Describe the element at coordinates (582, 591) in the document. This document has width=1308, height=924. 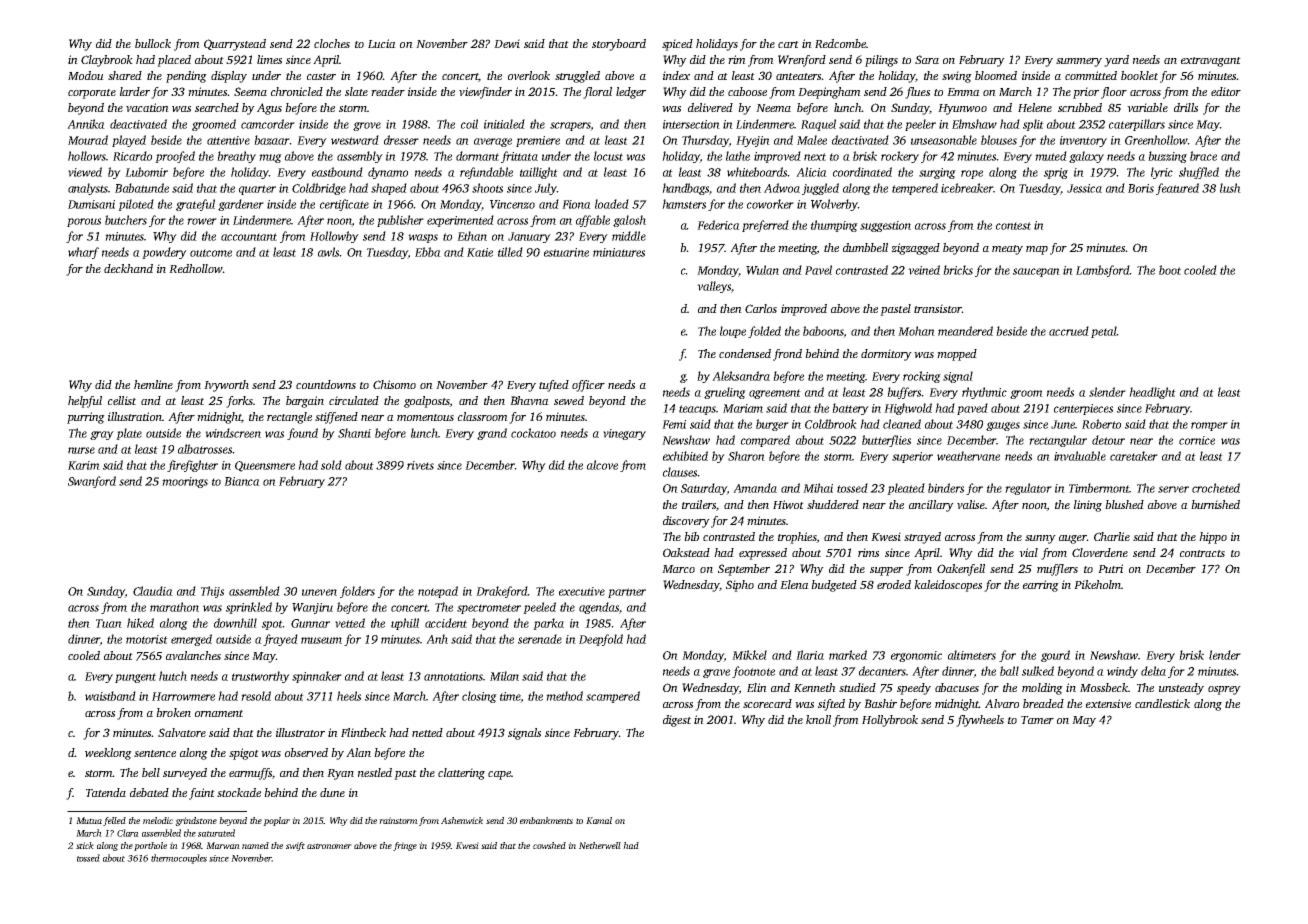
I see `executive` at that location.
